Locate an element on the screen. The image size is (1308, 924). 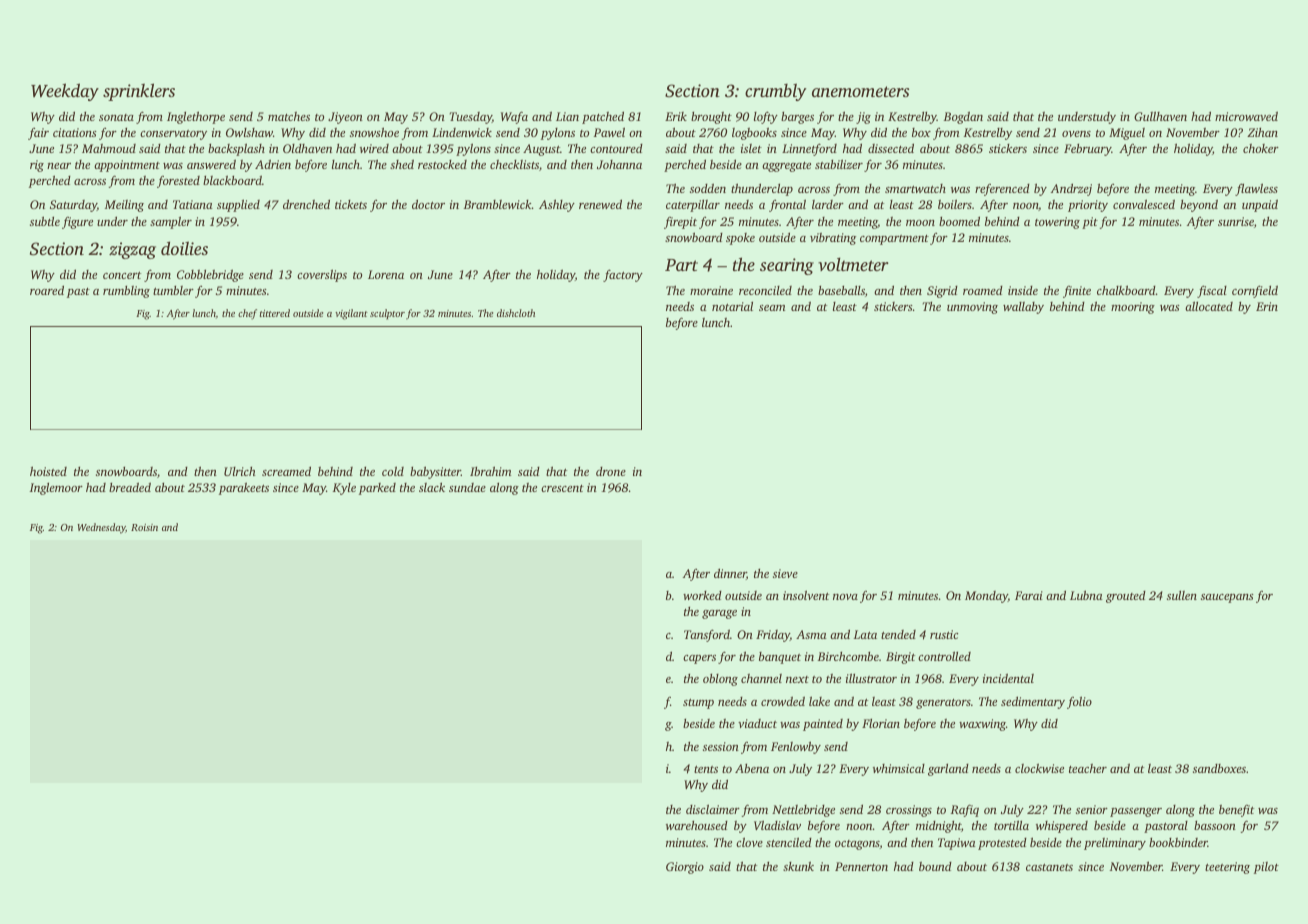
barges is located at coordinates (797, 118).
